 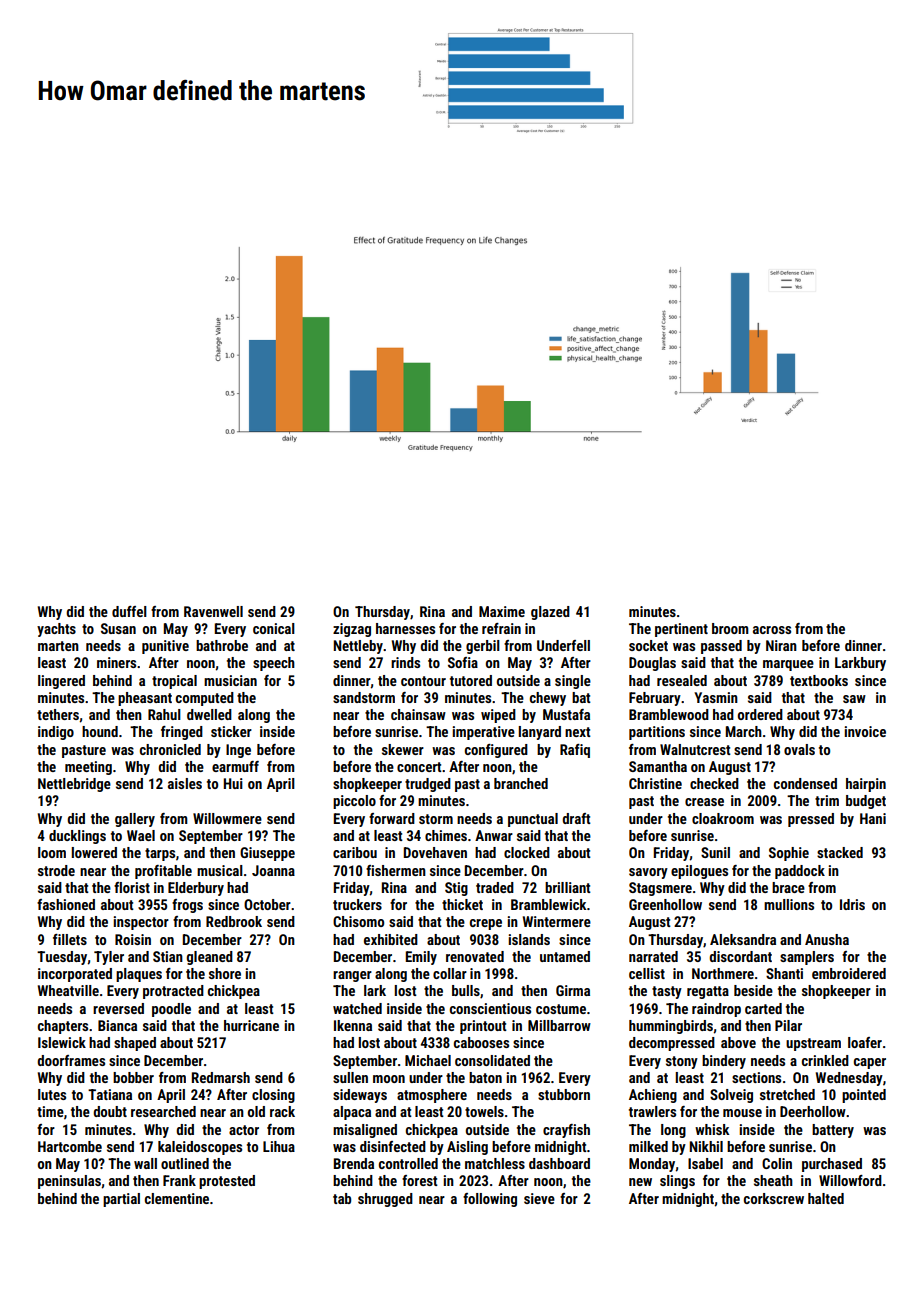 What do you see at coordinates (352, 976) in the screenshot?
I see `ranger` at bounding box center [352, 976].
